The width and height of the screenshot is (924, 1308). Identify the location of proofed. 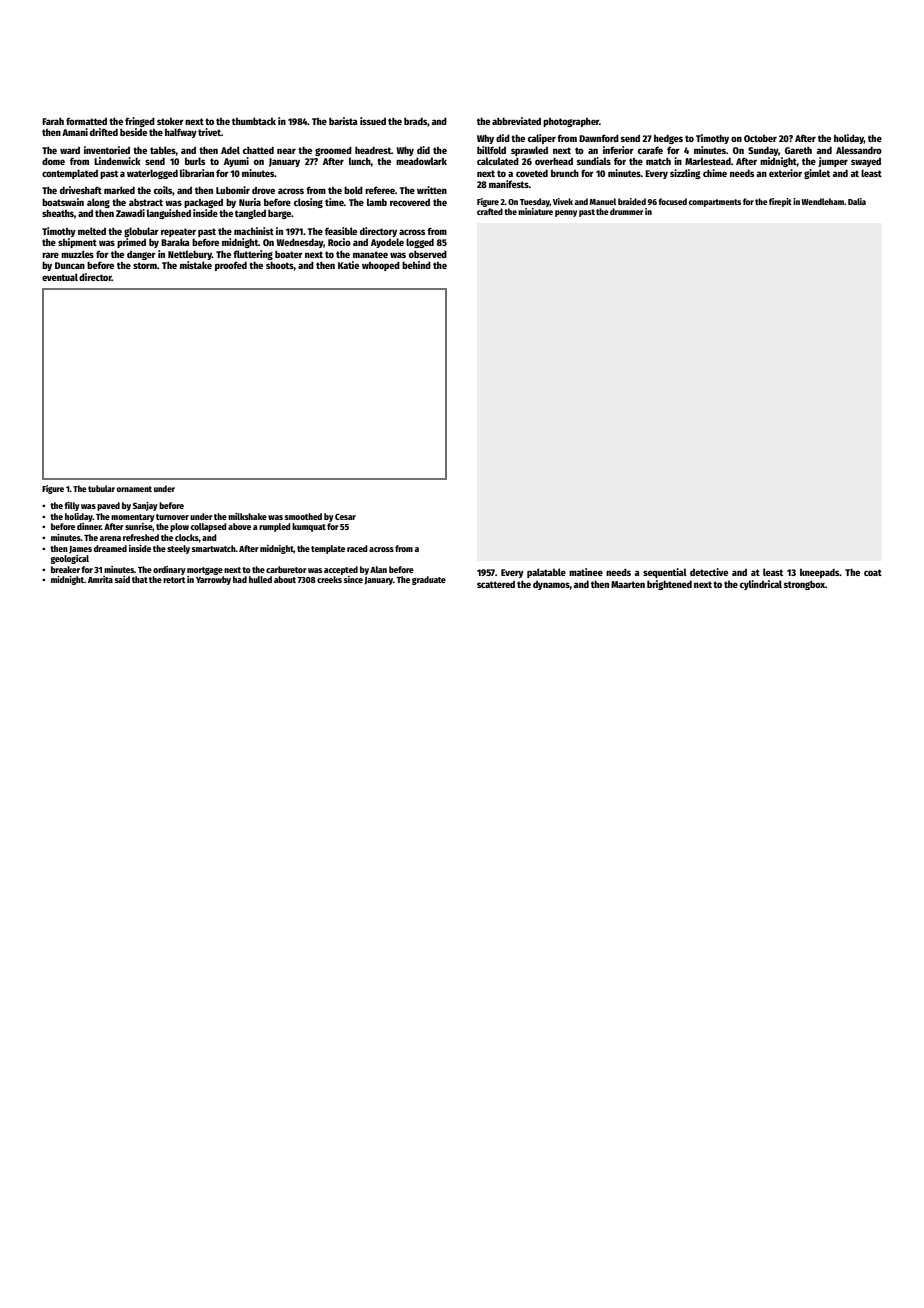
(231, 266).
